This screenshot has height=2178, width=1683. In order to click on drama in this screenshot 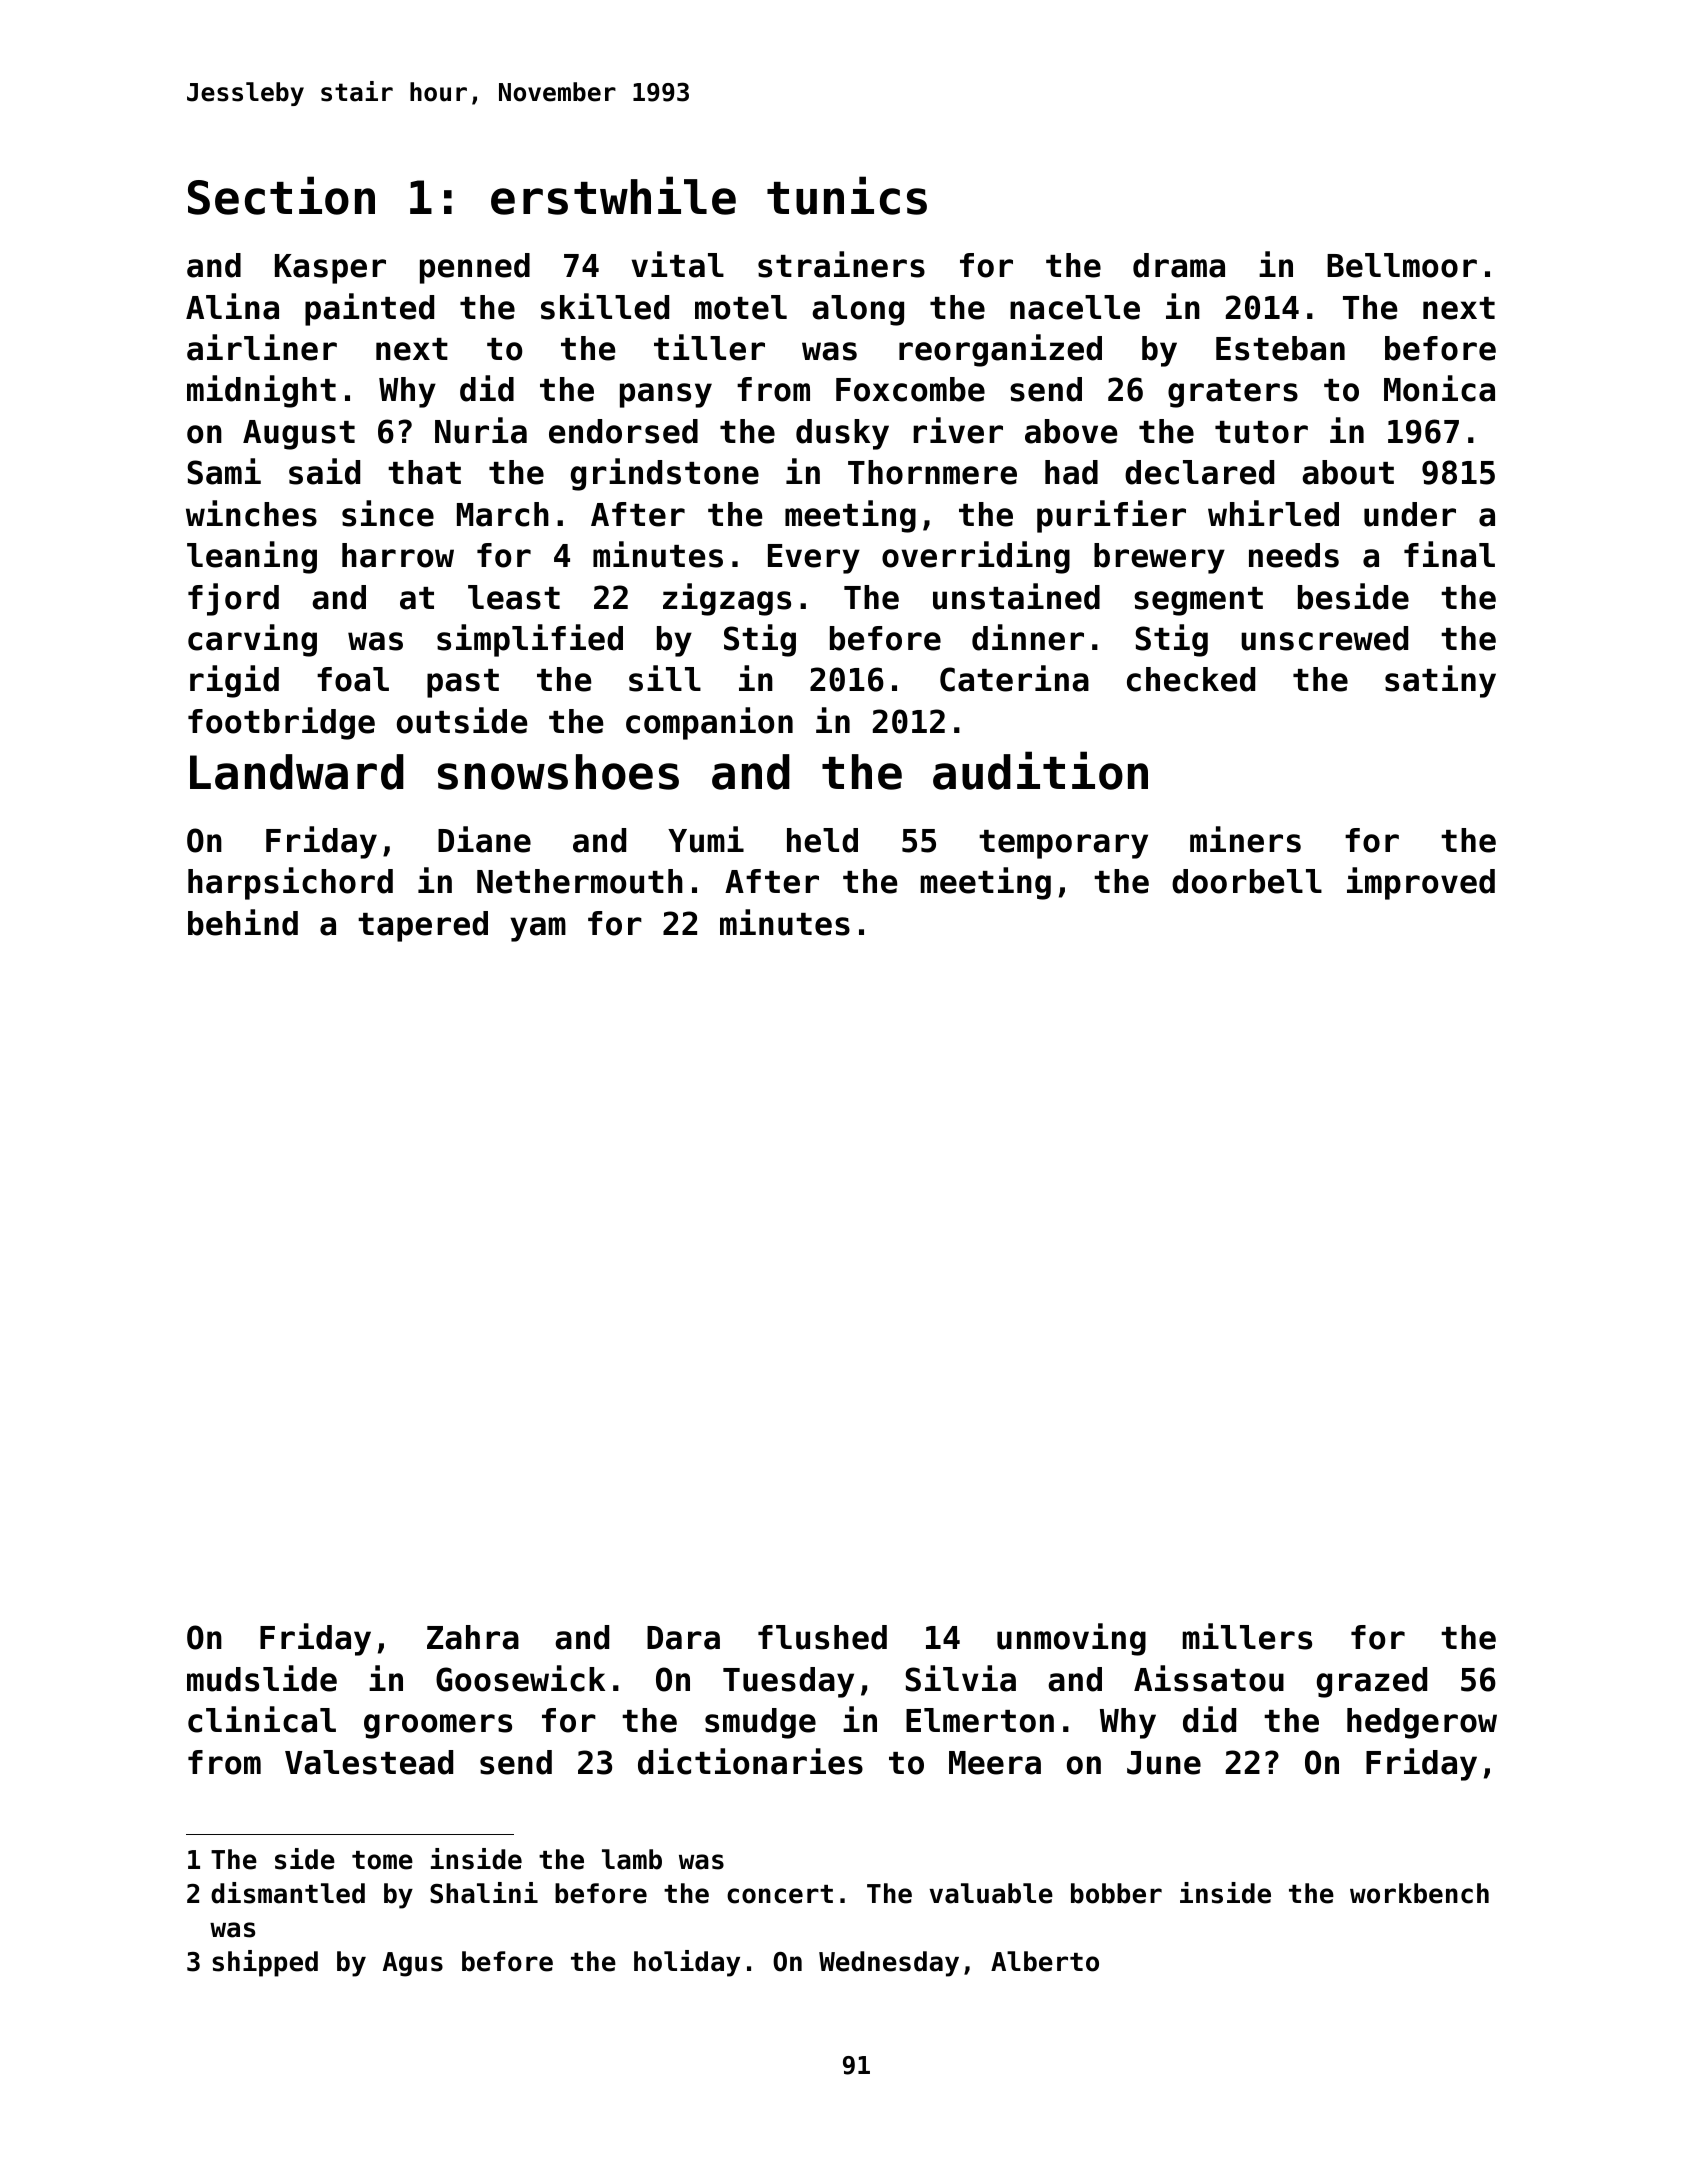, I will do `click(1179, 265)`.
